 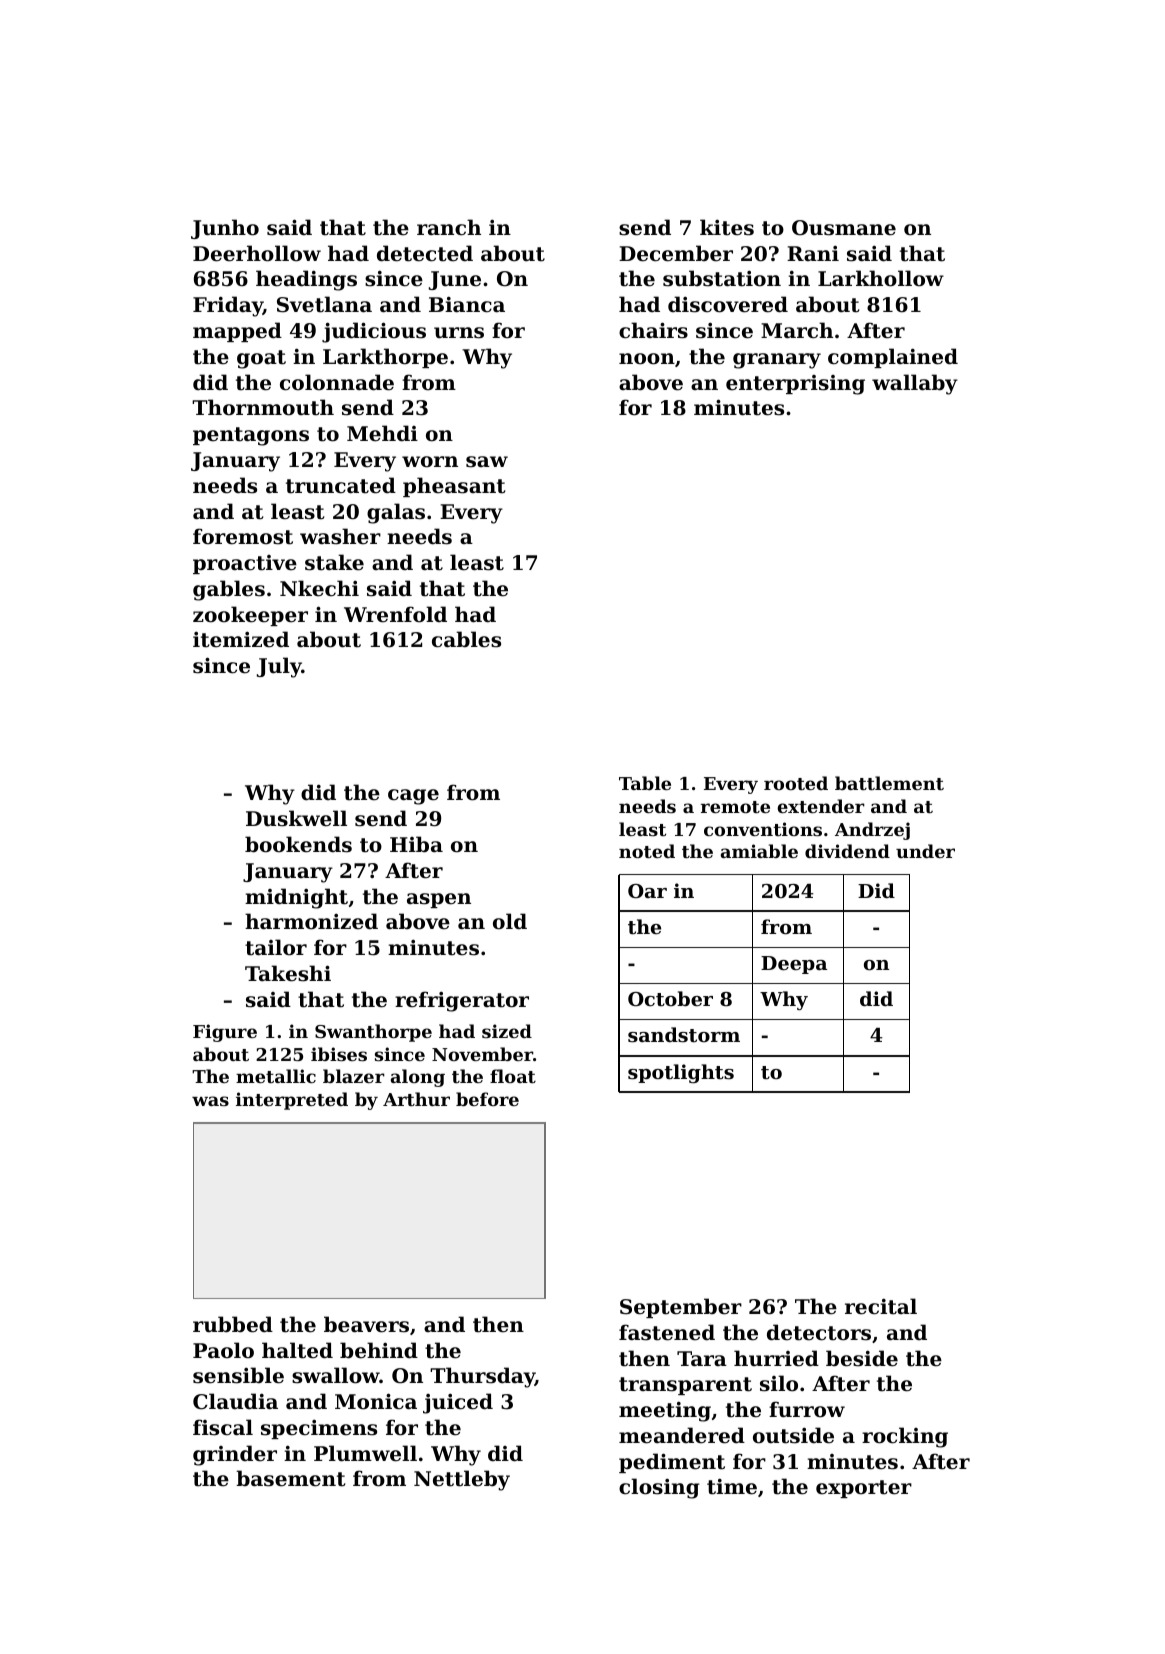 What do you see at coordinates (487, 1099) in the page?
I see `before` at bounding box center [487, 1099].
